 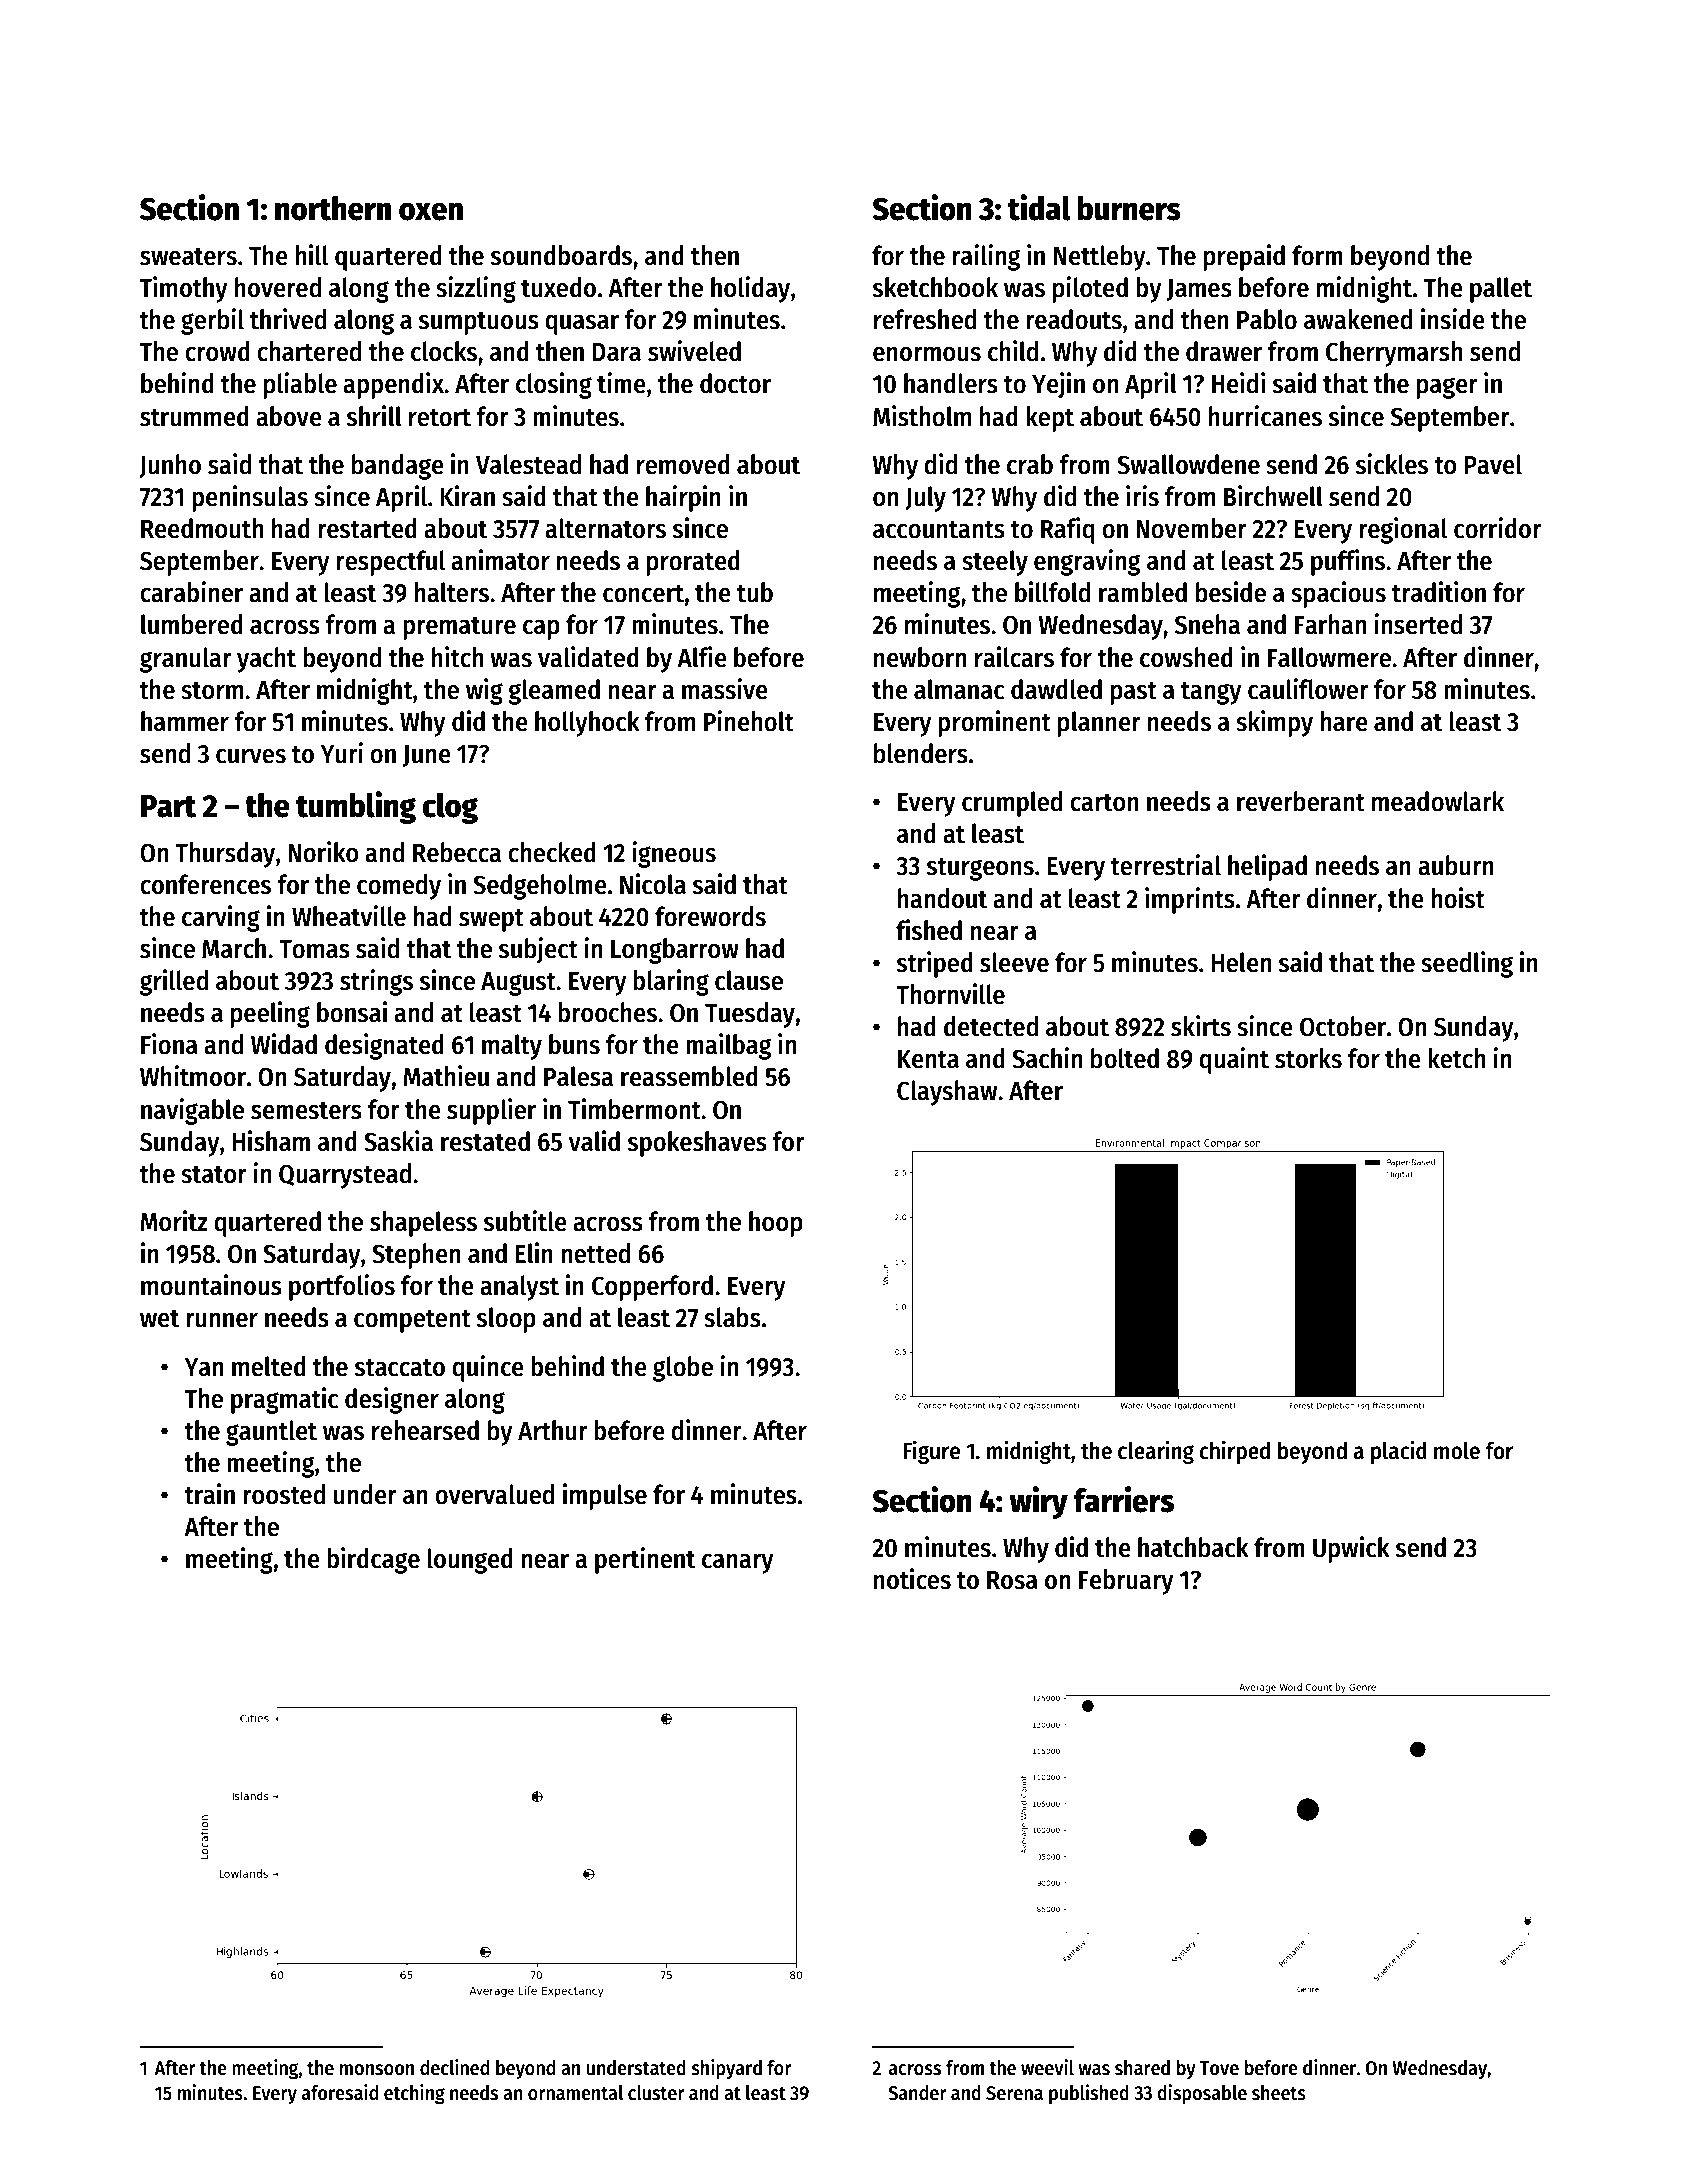 I want to click on lounged, so click(x=470, y=1561).
